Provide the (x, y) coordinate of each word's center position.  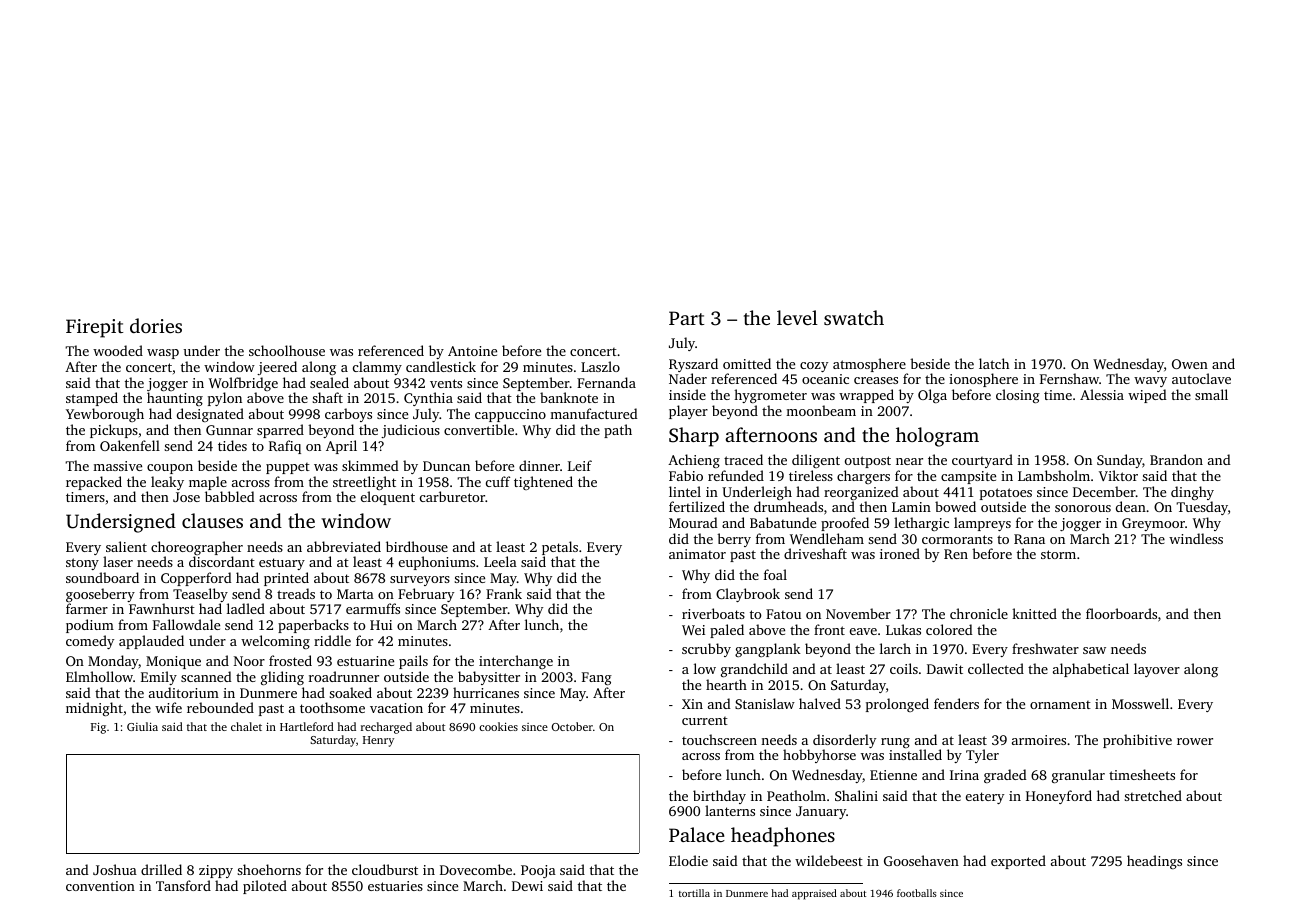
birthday (719, 797)
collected (996, 668)
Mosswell (1140, 703)
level (797, 317)
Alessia (1102, 394)
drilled (161, 869)
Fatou (783, 614)
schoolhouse (287, 350)
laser (118, 561)
